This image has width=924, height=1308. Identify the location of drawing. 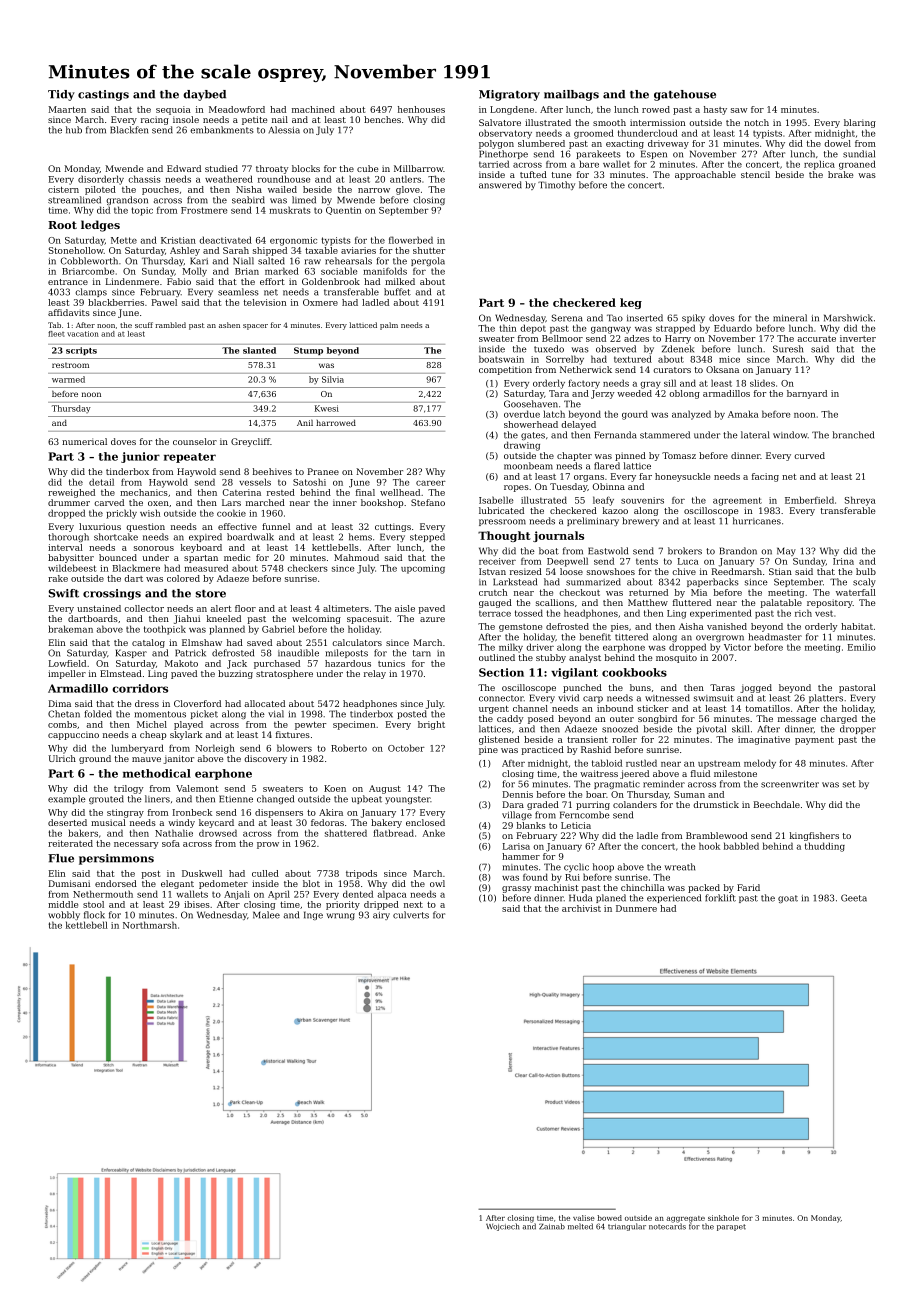
(522, 446).
